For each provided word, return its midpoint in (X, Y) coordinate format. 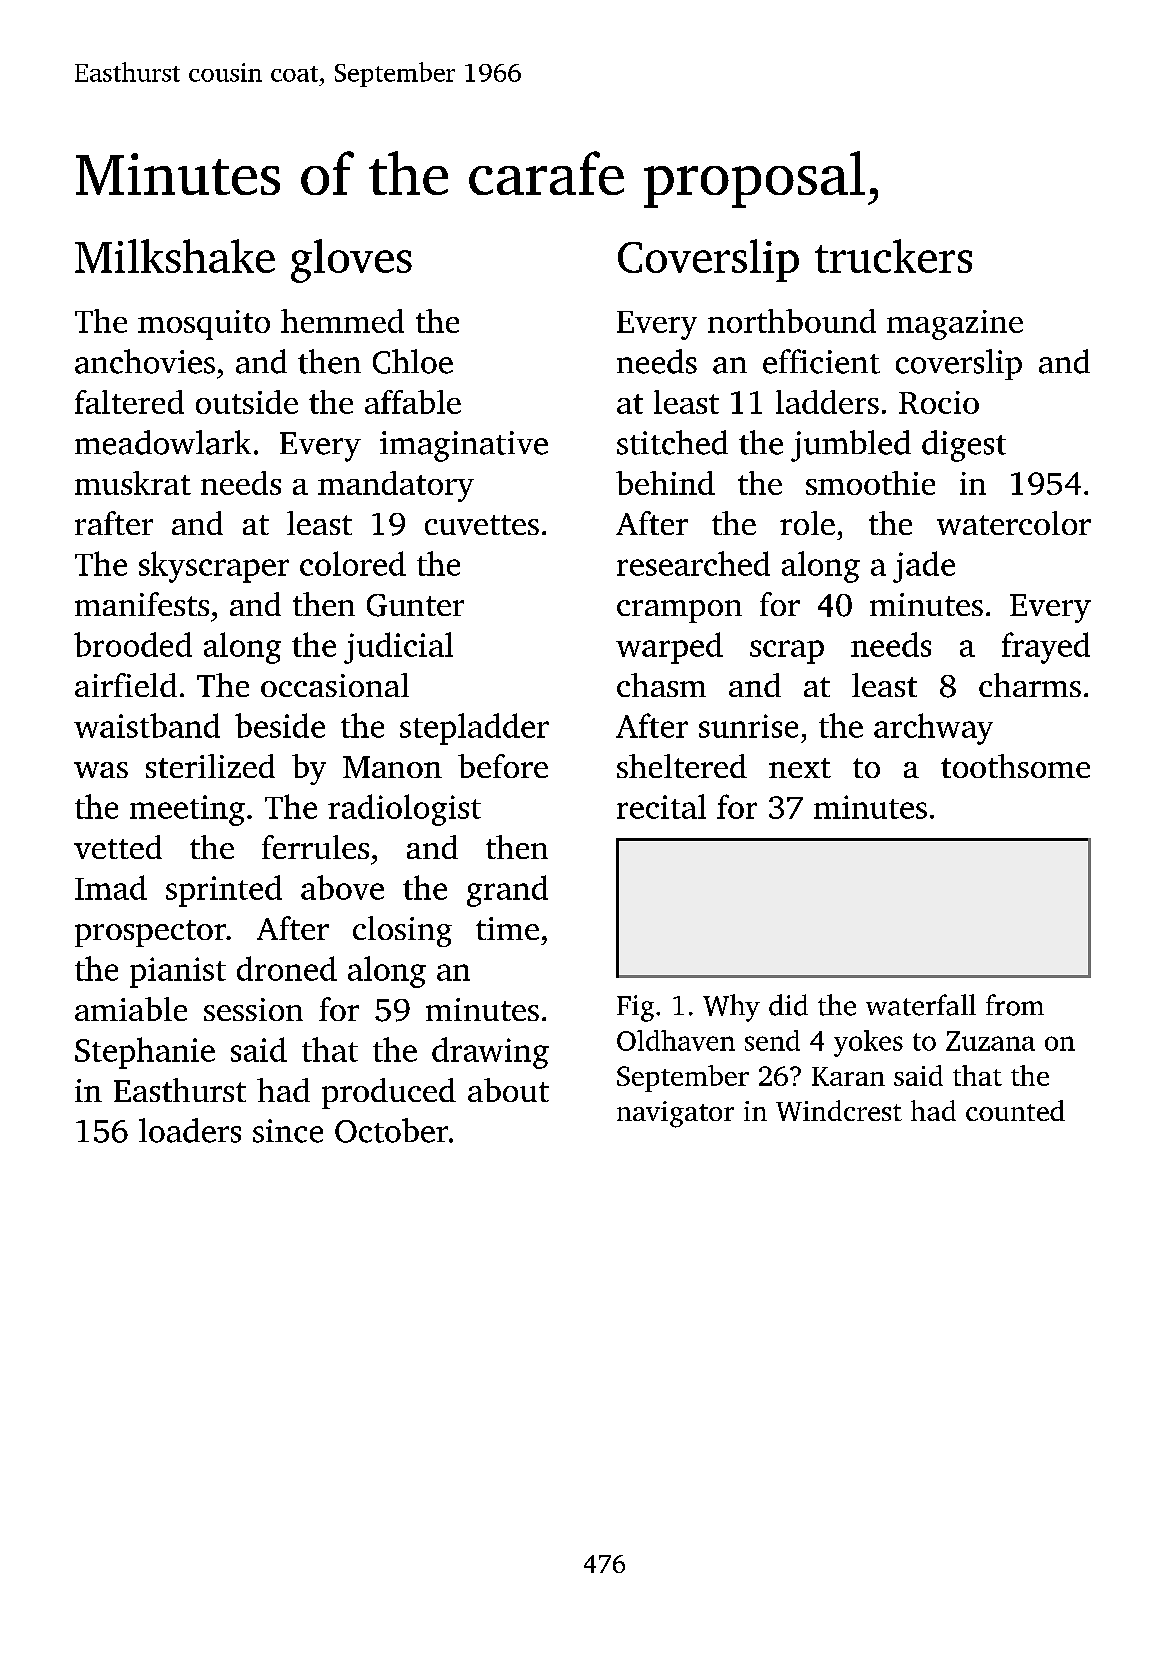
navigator (675, 1114)
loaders (190, 1130)
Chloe (413, 361)
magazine (955, 325)
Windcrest (839, 1110)
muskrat (133, 483)
